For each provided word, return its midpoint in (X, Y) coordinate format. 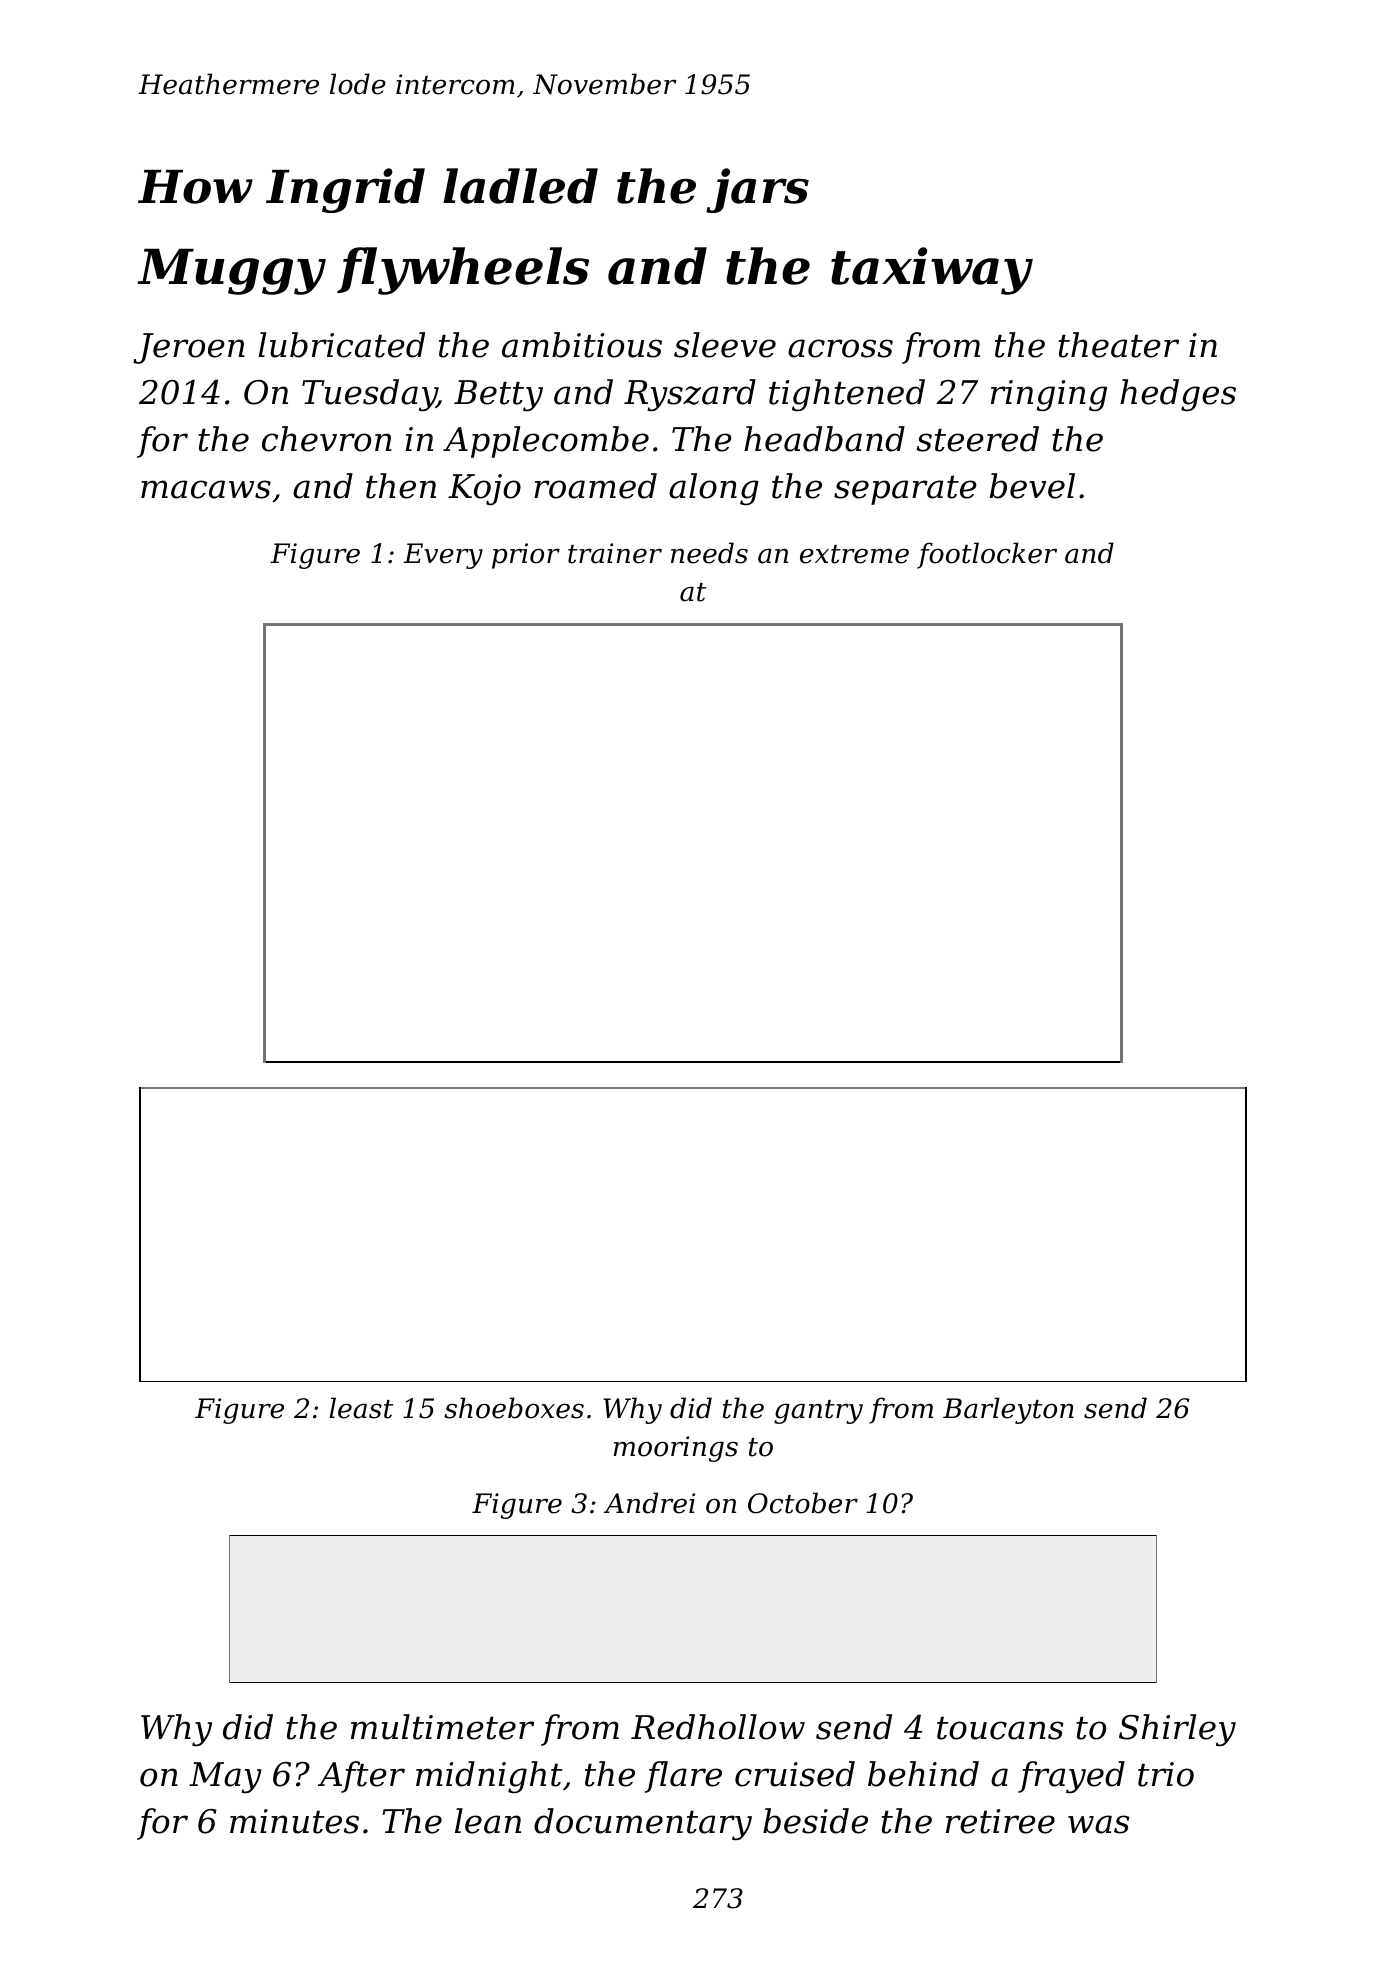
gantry (818, 1412)
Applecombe (546, 442)
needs (709, 553)
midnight (489, 1777)
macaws (206, 489)
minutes (294, 1821)
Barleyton (1008, 1410)
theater (1118, 345)
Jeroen (189, 348)
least (361, 1408)
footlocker (987, 555)
